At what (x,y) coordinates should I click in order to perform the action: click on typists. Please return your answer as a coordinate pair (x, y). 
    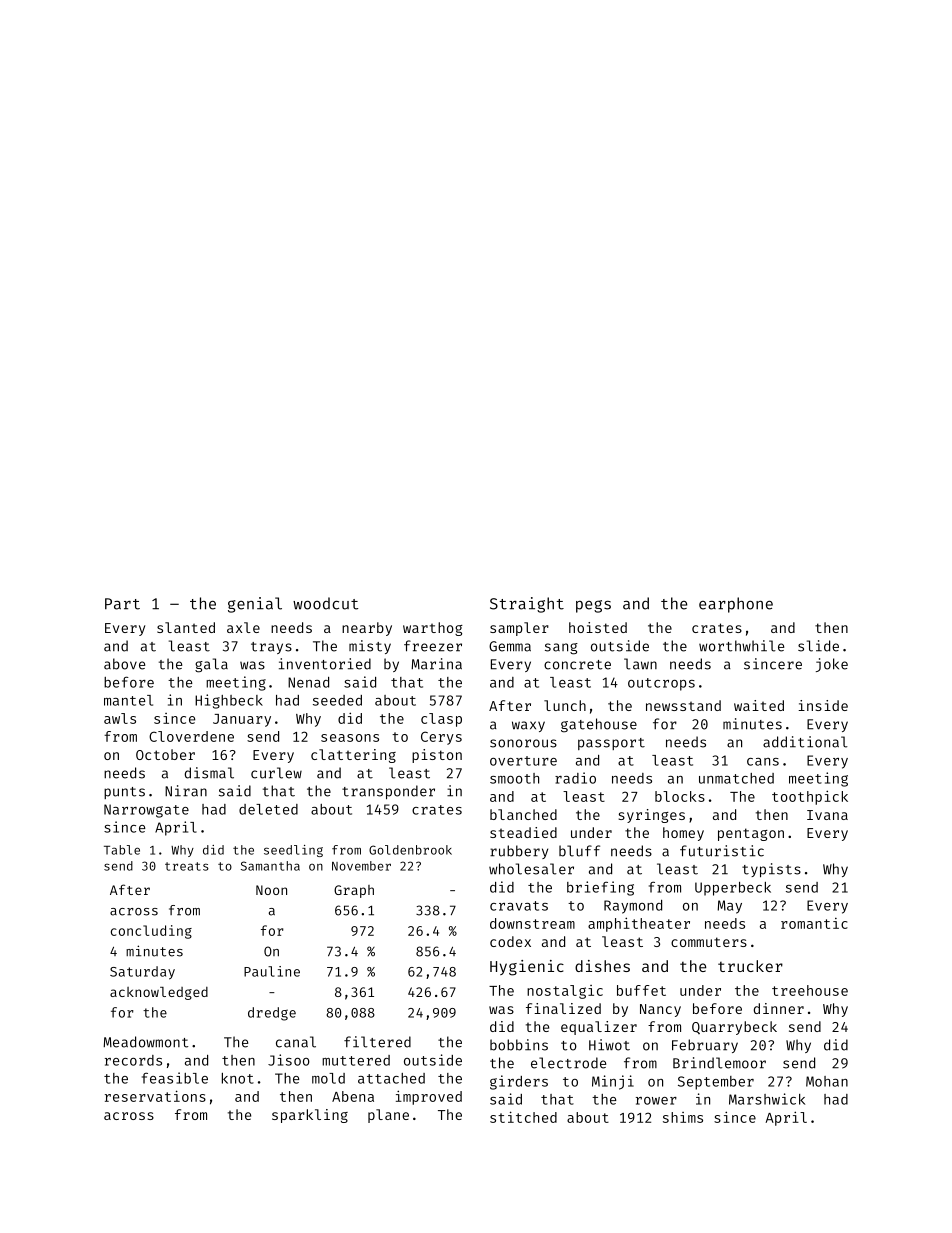
    Looking at the image, I should click on (771, 870).
